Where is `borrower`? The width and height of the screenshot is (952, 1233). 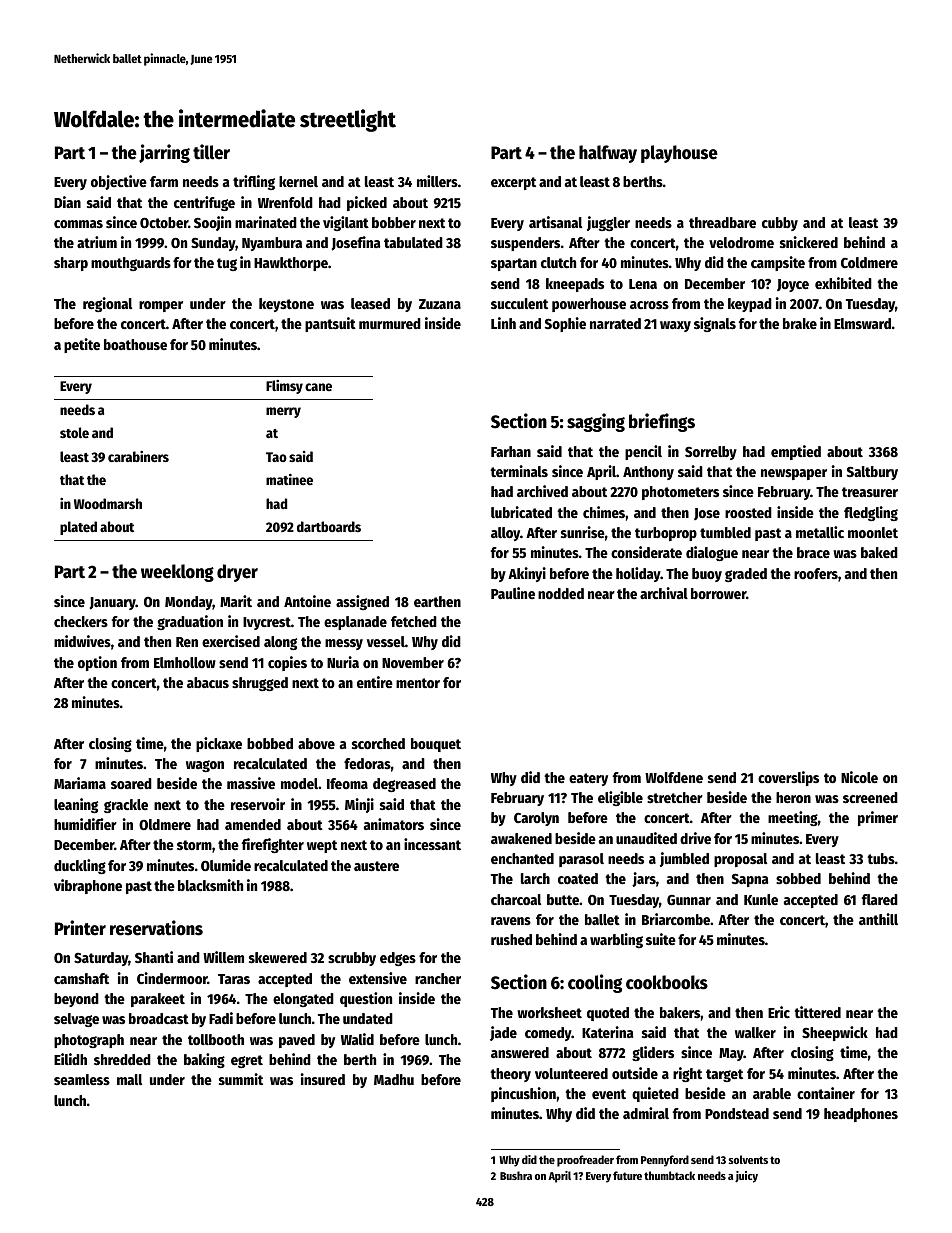
borrower is located at coordinates (718, 593).
